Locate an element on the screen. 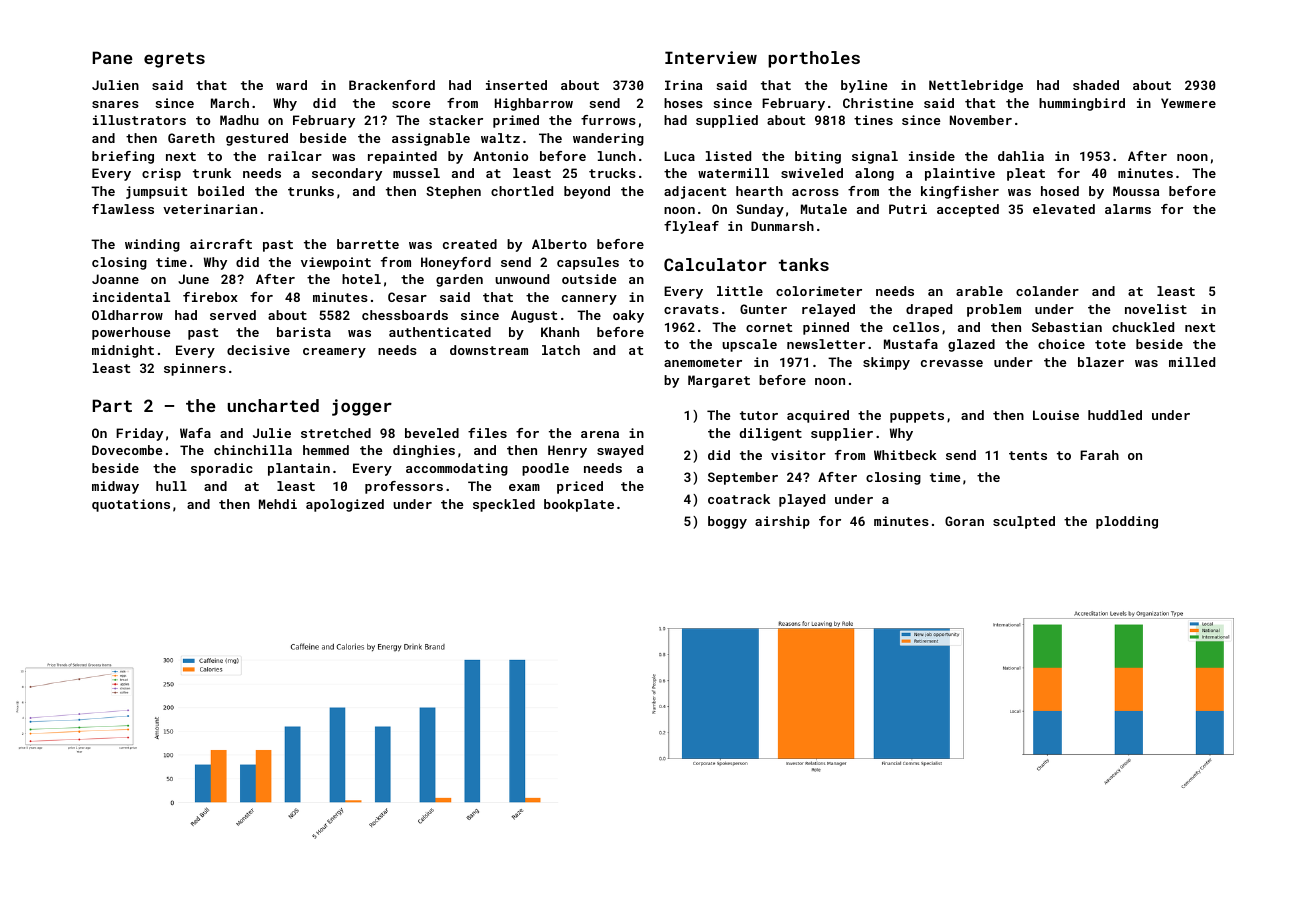  crisp is located at coordinates (161, 174).
